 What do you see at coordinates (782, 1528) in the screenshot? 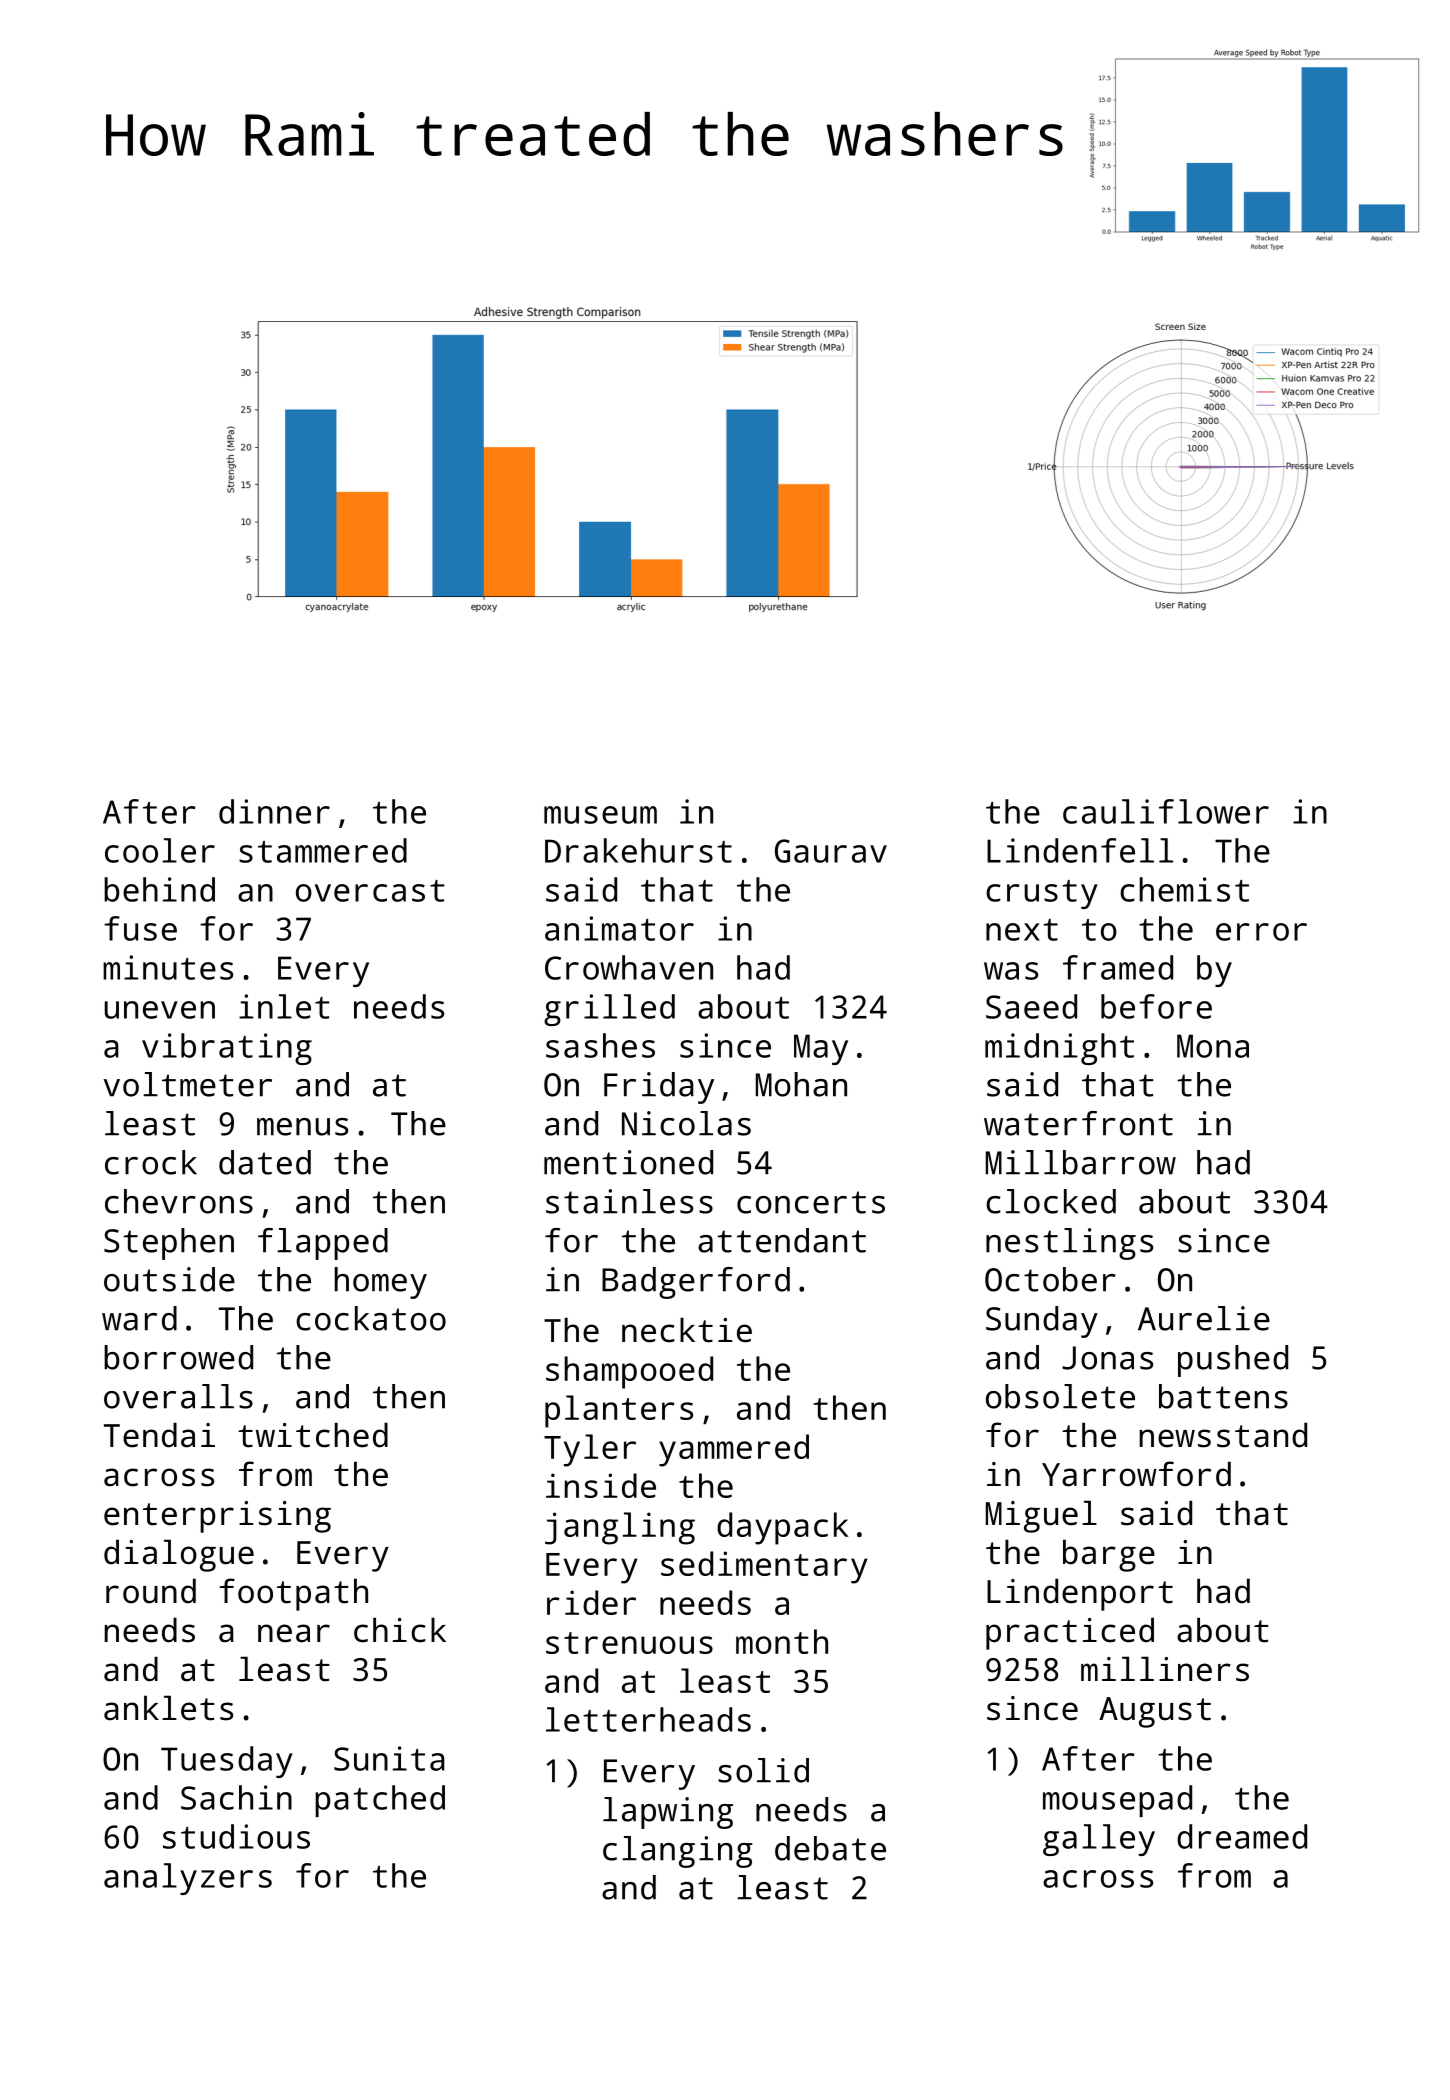
I see `daypack` at bounding box center [782, 1528].
